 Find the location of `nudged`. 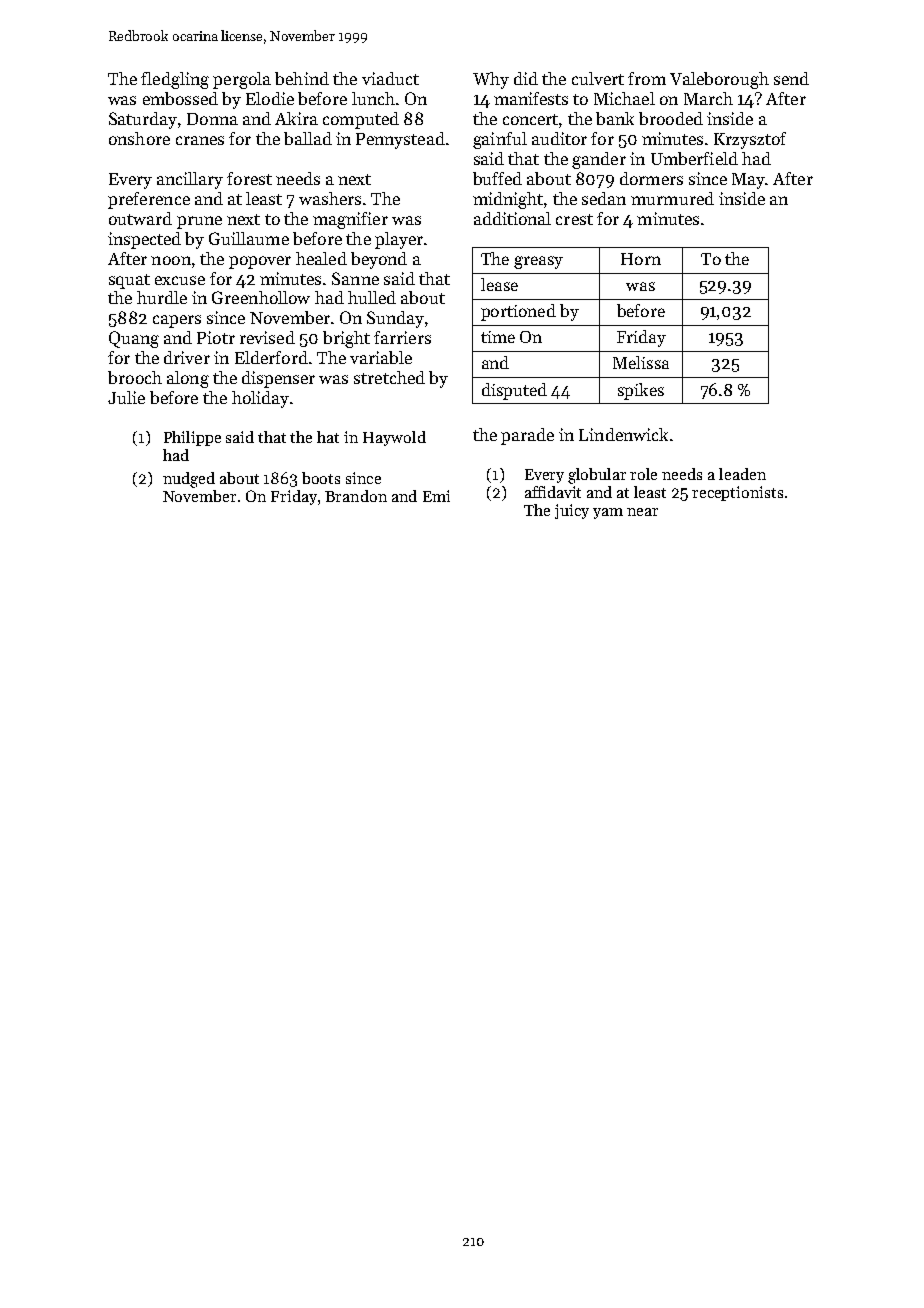

nudged is located at coordinates (189, 480).
